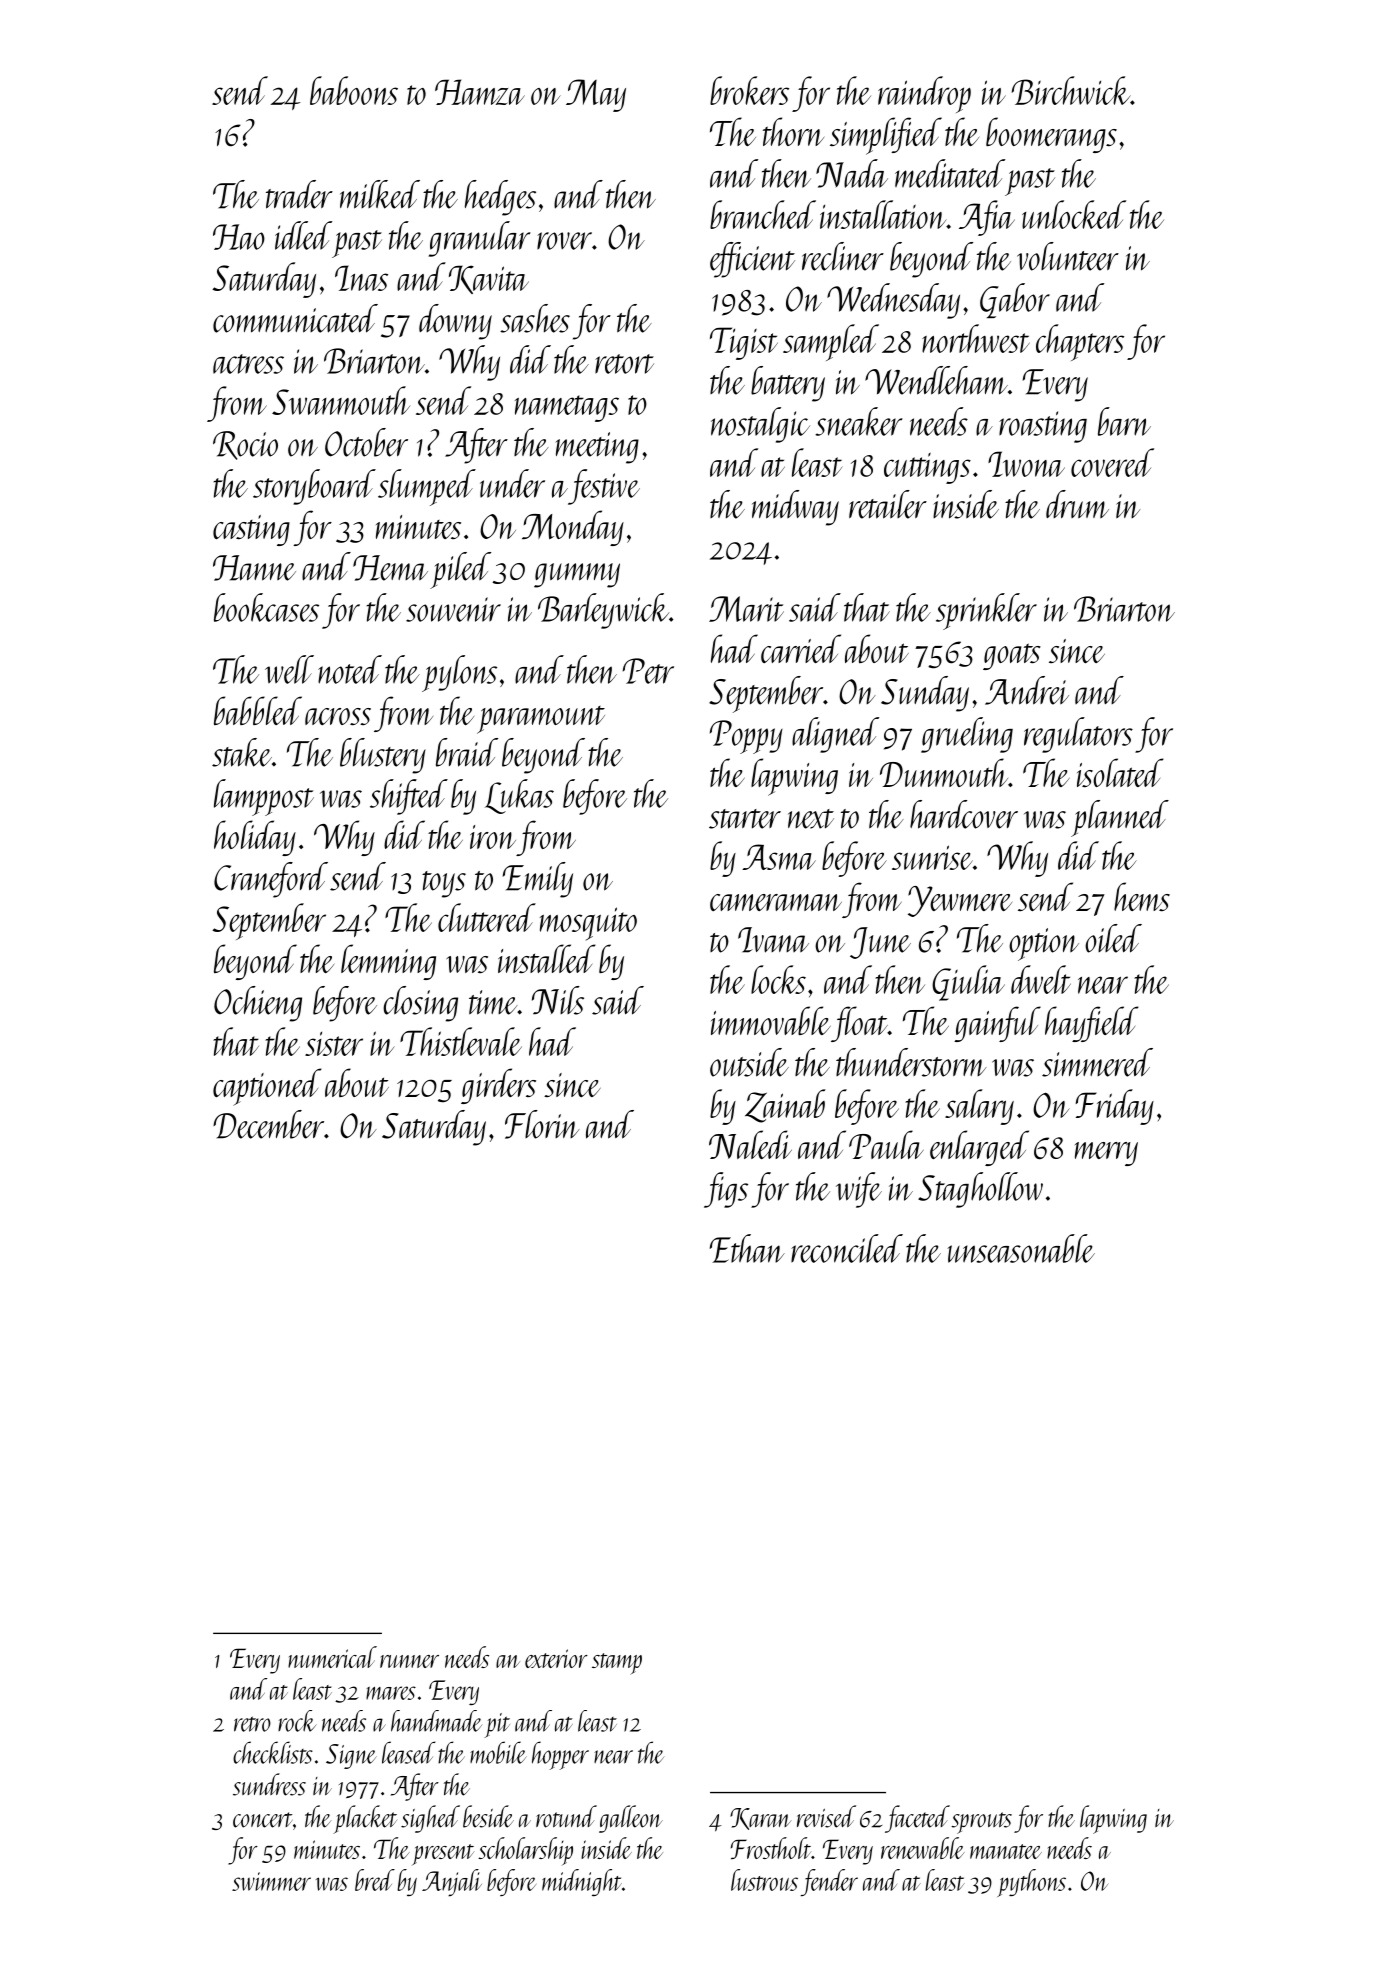  I want to click on sprinkler, so click(986, 611).
